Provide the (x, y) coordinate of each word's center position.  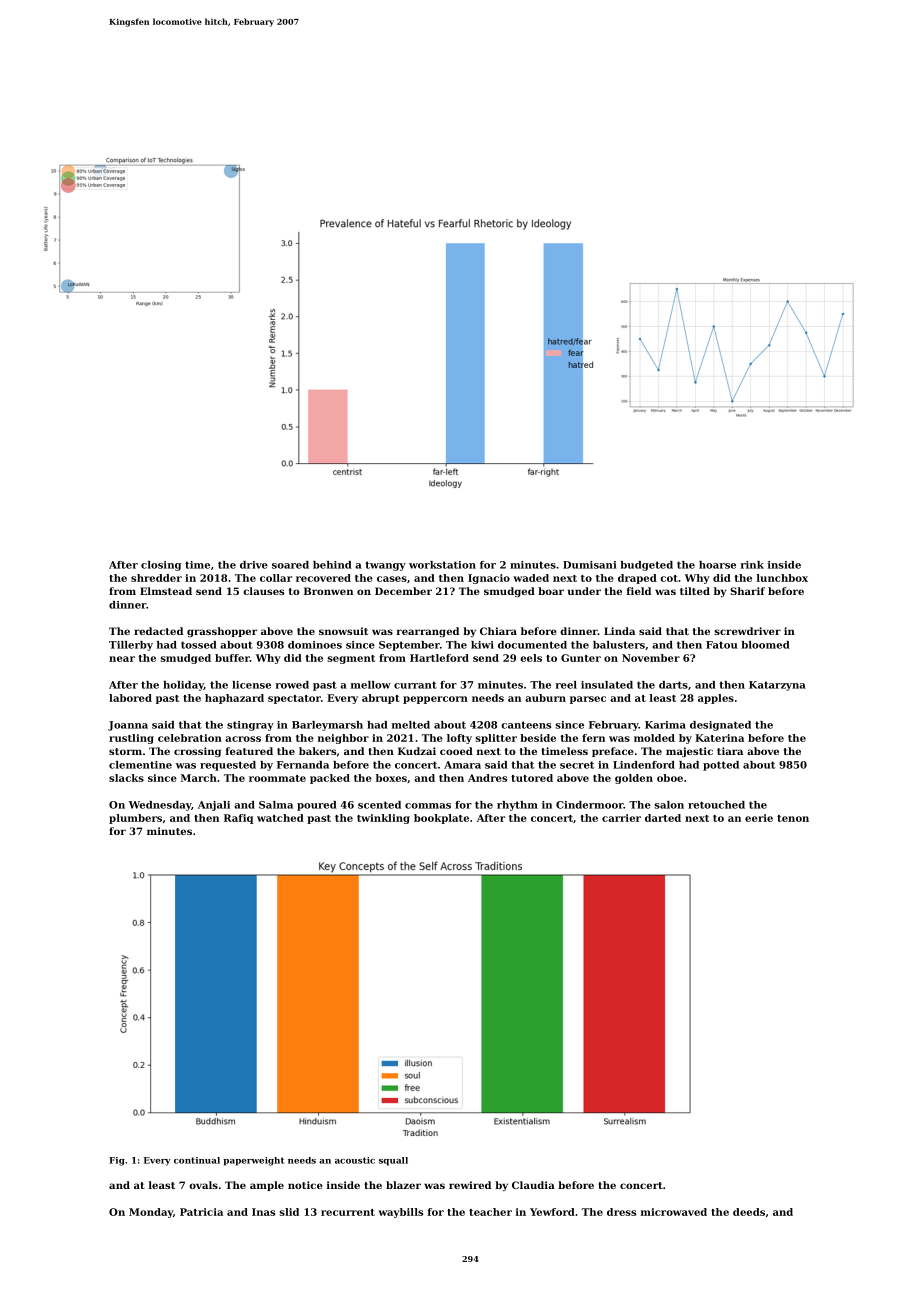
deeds (749, 1212)
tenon (793, 818)
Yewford (552, 1212)
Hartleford (439, 658)
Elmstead (166, 591)
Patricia (201, 1212)
